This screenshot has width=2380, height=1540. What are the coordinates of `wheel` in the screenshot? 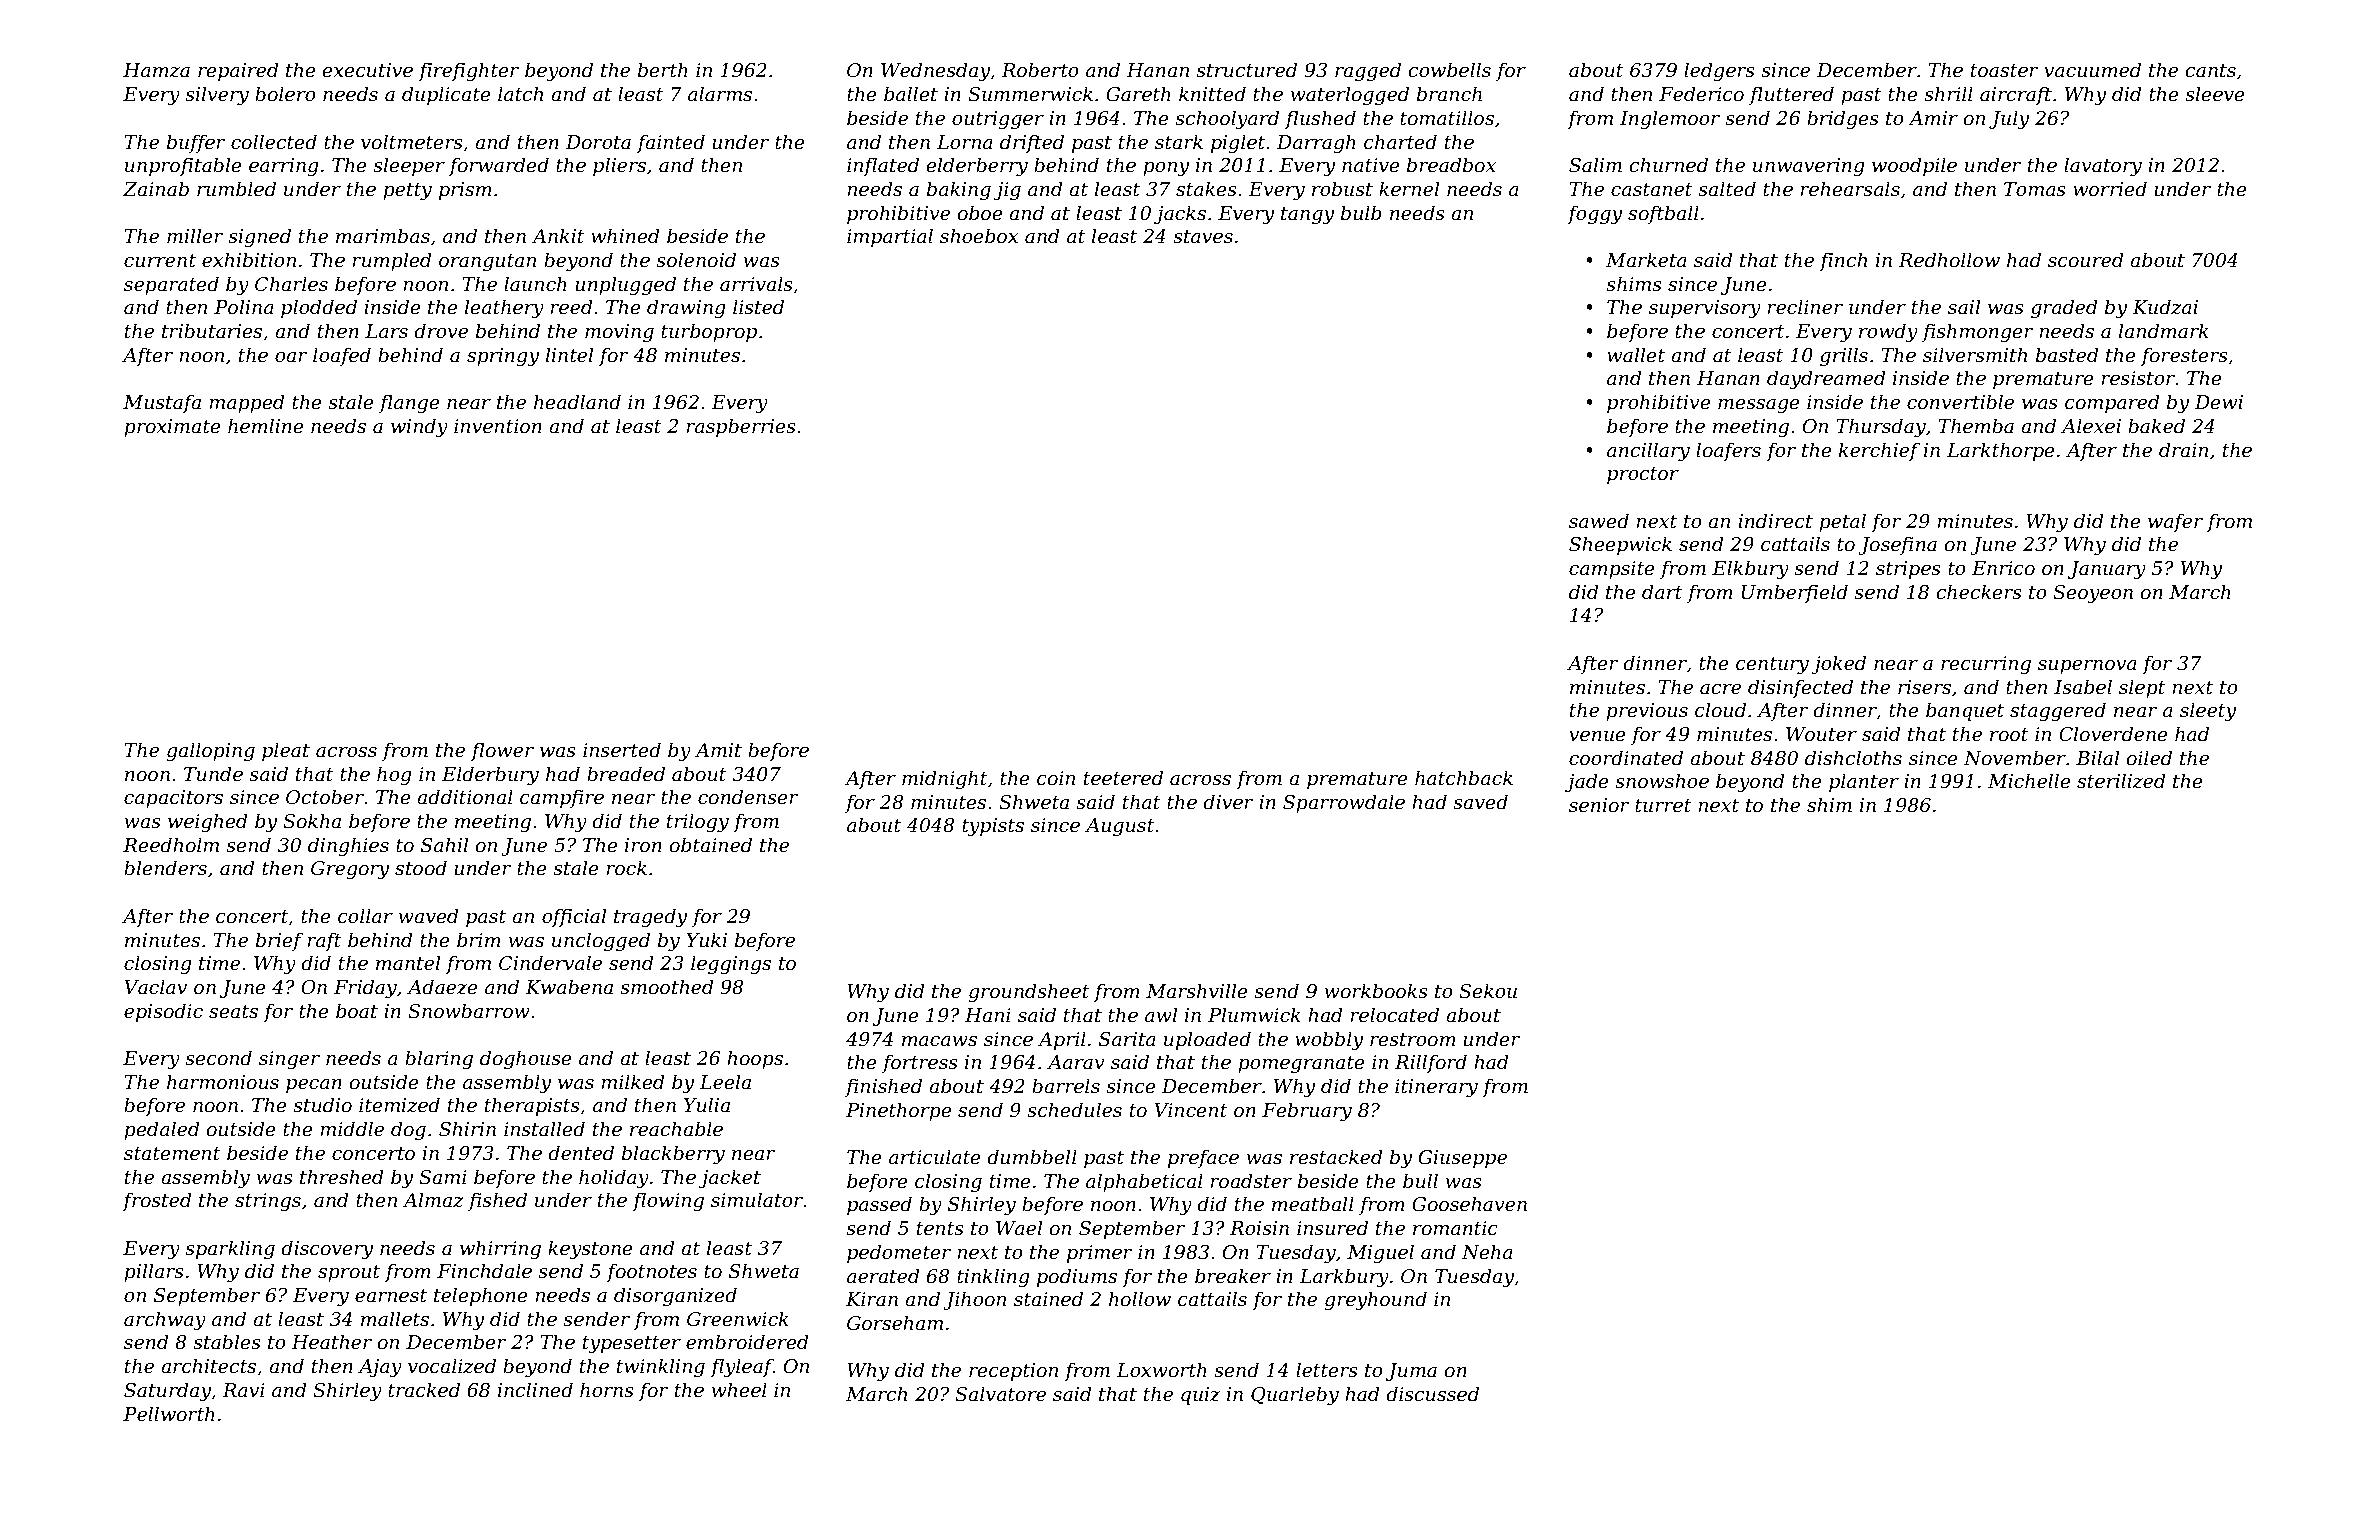 It's located at (739, 1390).
